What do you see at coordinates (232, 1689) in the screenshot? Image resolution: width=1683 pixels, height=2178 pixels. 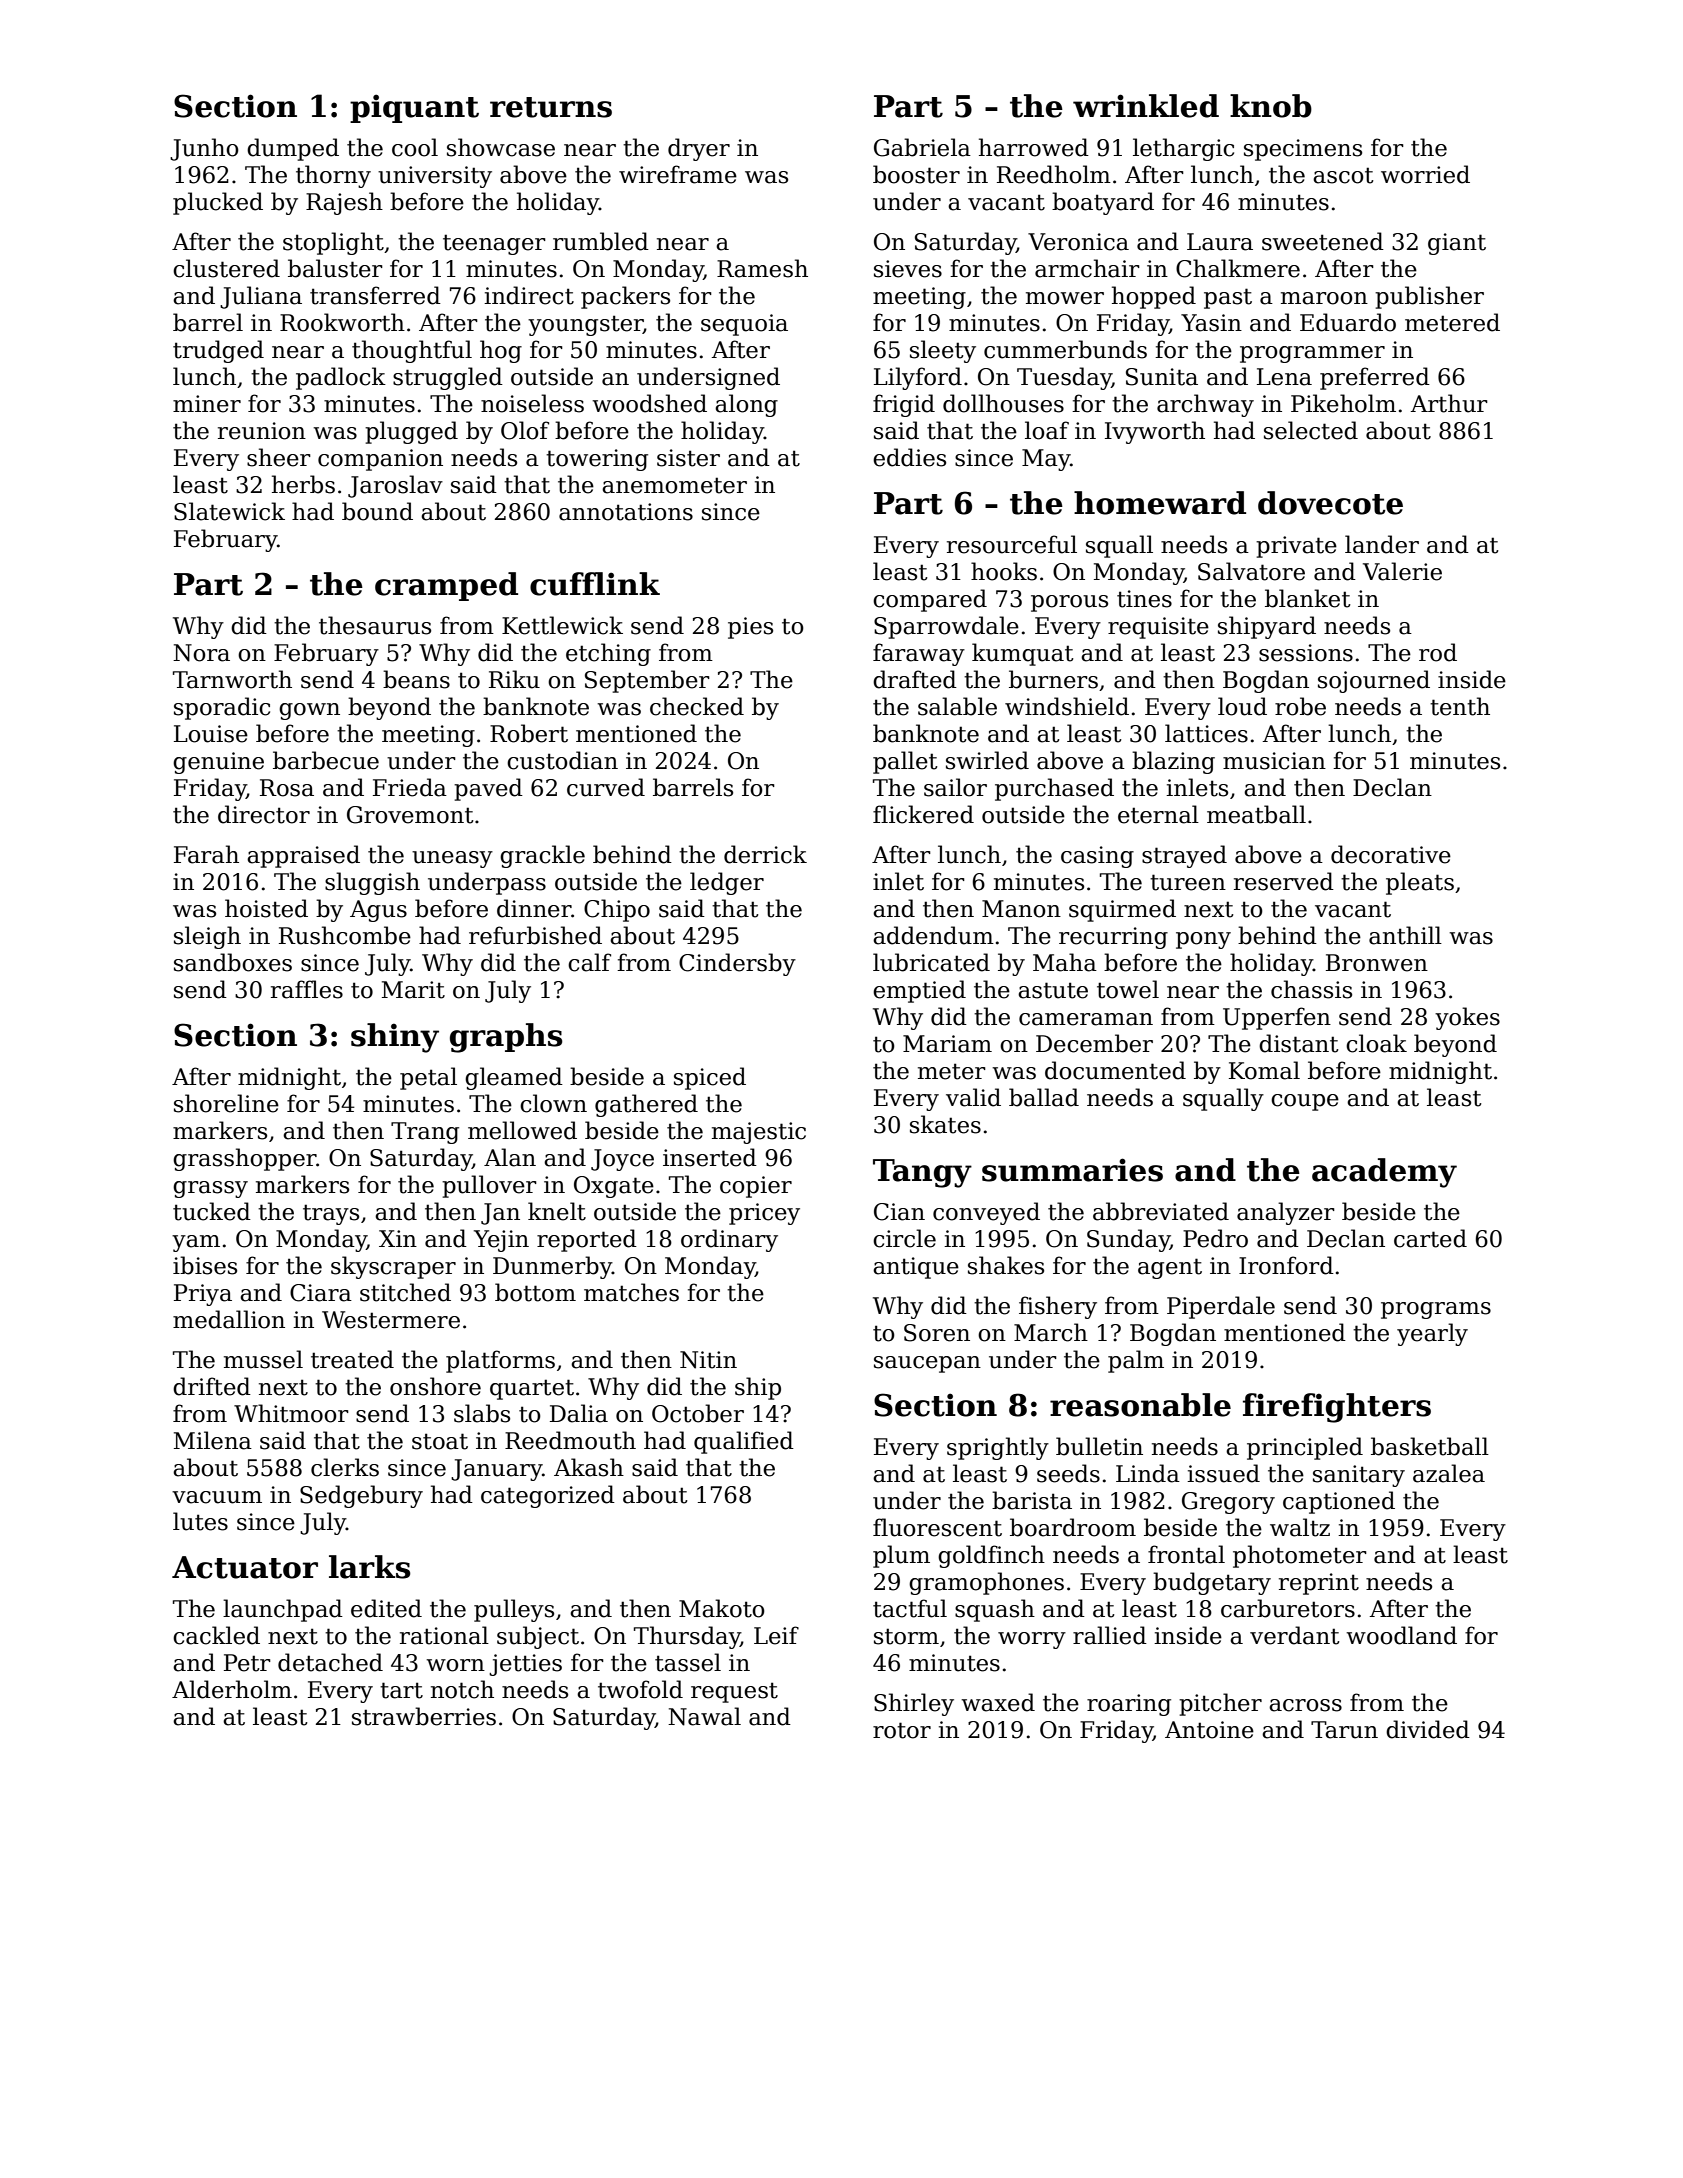 I see `Alderholm` at bounding box center [232, 1689].
